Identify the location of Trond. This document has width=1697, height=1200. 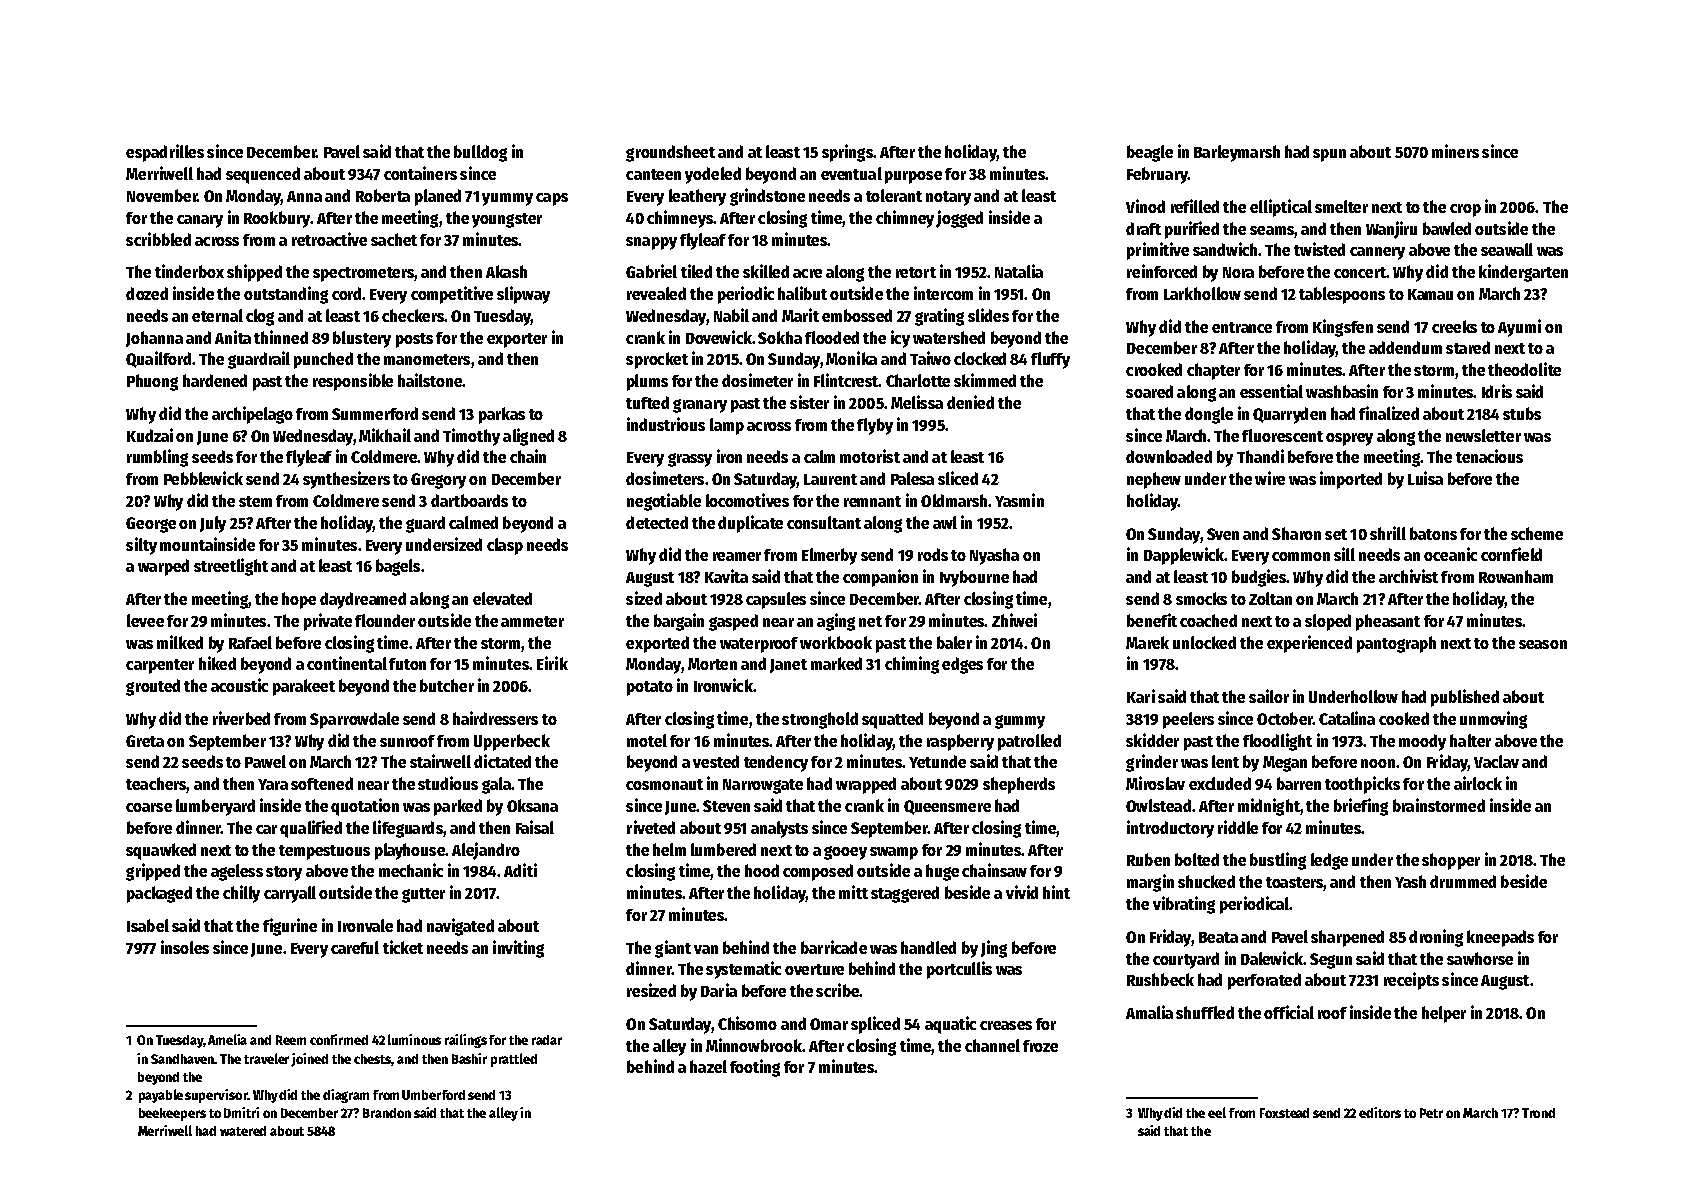
(1538, 1113).
